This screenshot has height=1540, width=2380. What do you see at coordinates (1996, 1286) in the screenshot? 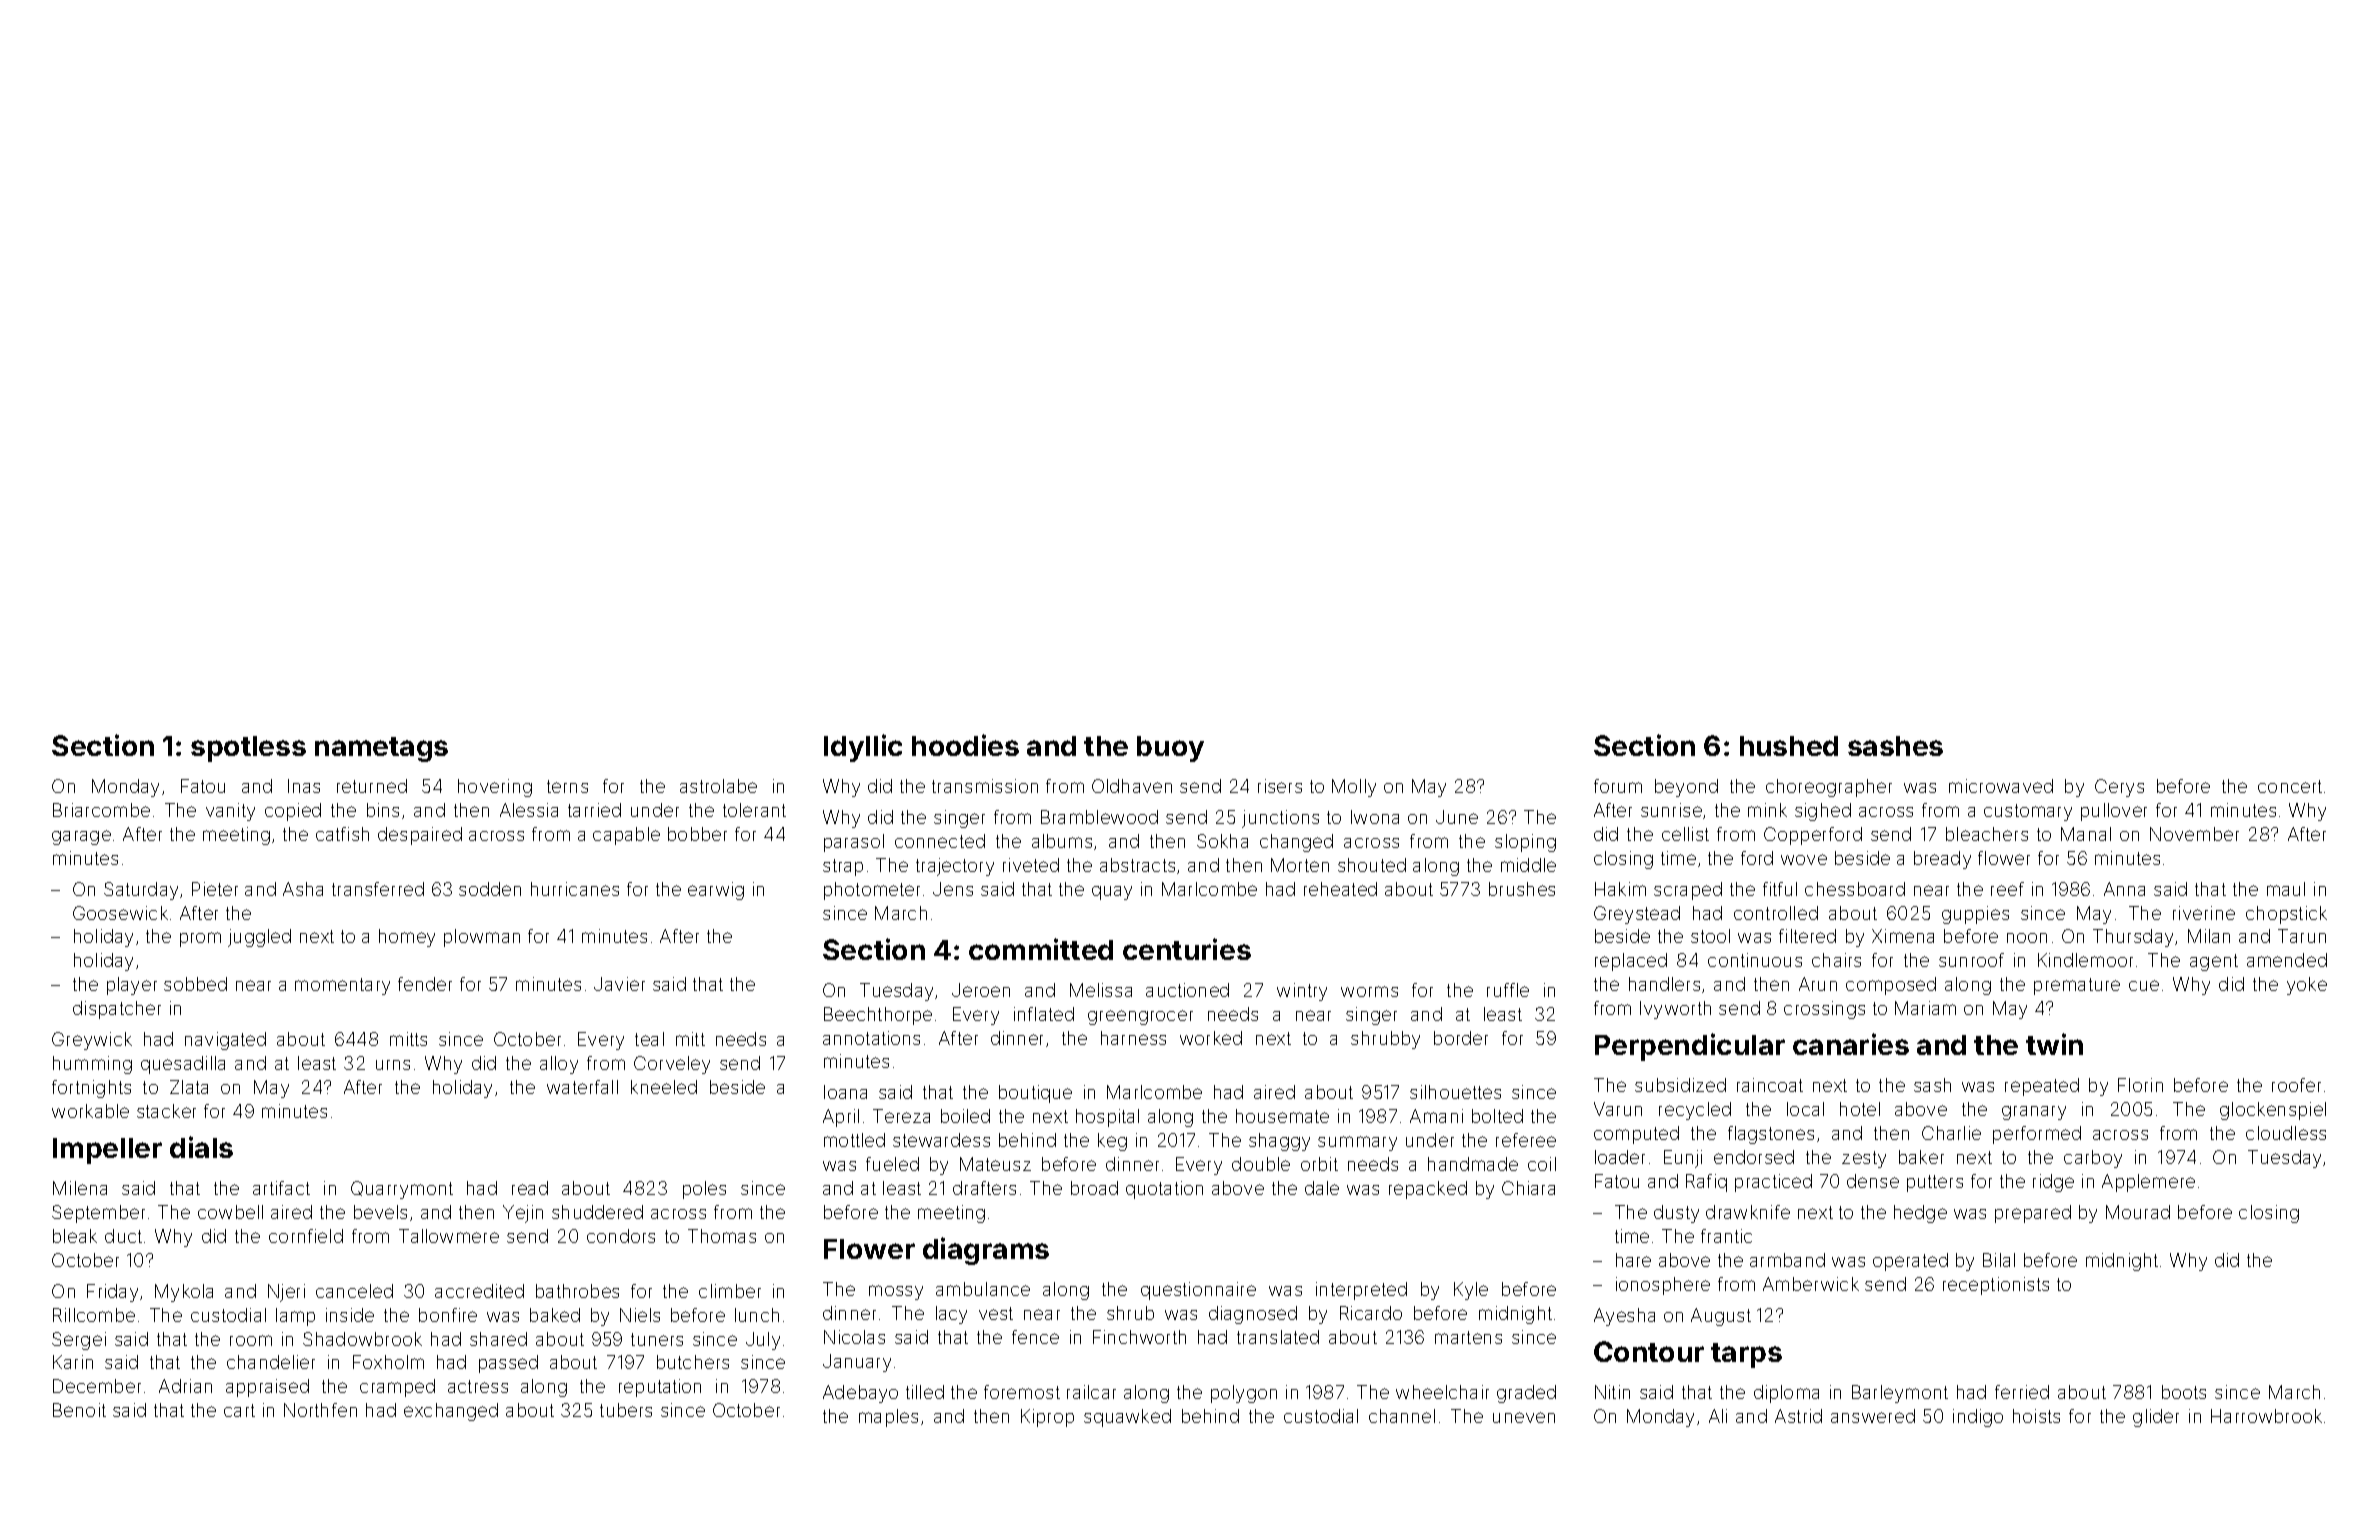
I see `receptionists` at bounding box center [1996, 1286].
